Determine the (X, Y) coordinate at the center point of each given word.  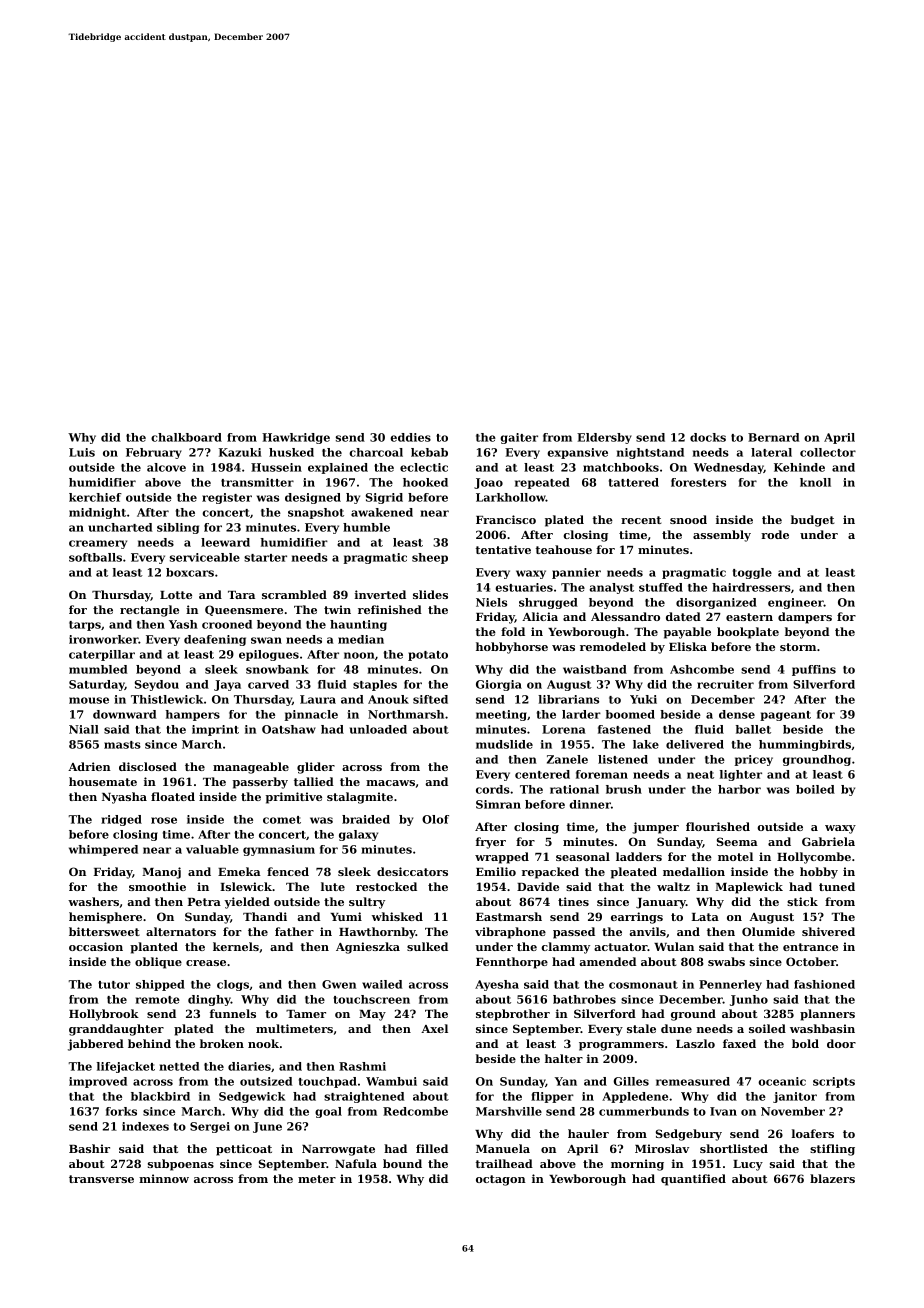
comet (282, 820)
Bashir (89, 1148)
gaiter (519, 438)
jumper (655, 828)
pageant (785, 716)
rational (574, 789)
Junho (749, 1000)
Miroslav (662, 1148)
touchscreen (371, 999)
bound (402, 1163)
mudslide (504, 744)
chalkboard (186, 437)
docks (708, 437)
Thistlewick (167, 699)
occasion (96, 946)
